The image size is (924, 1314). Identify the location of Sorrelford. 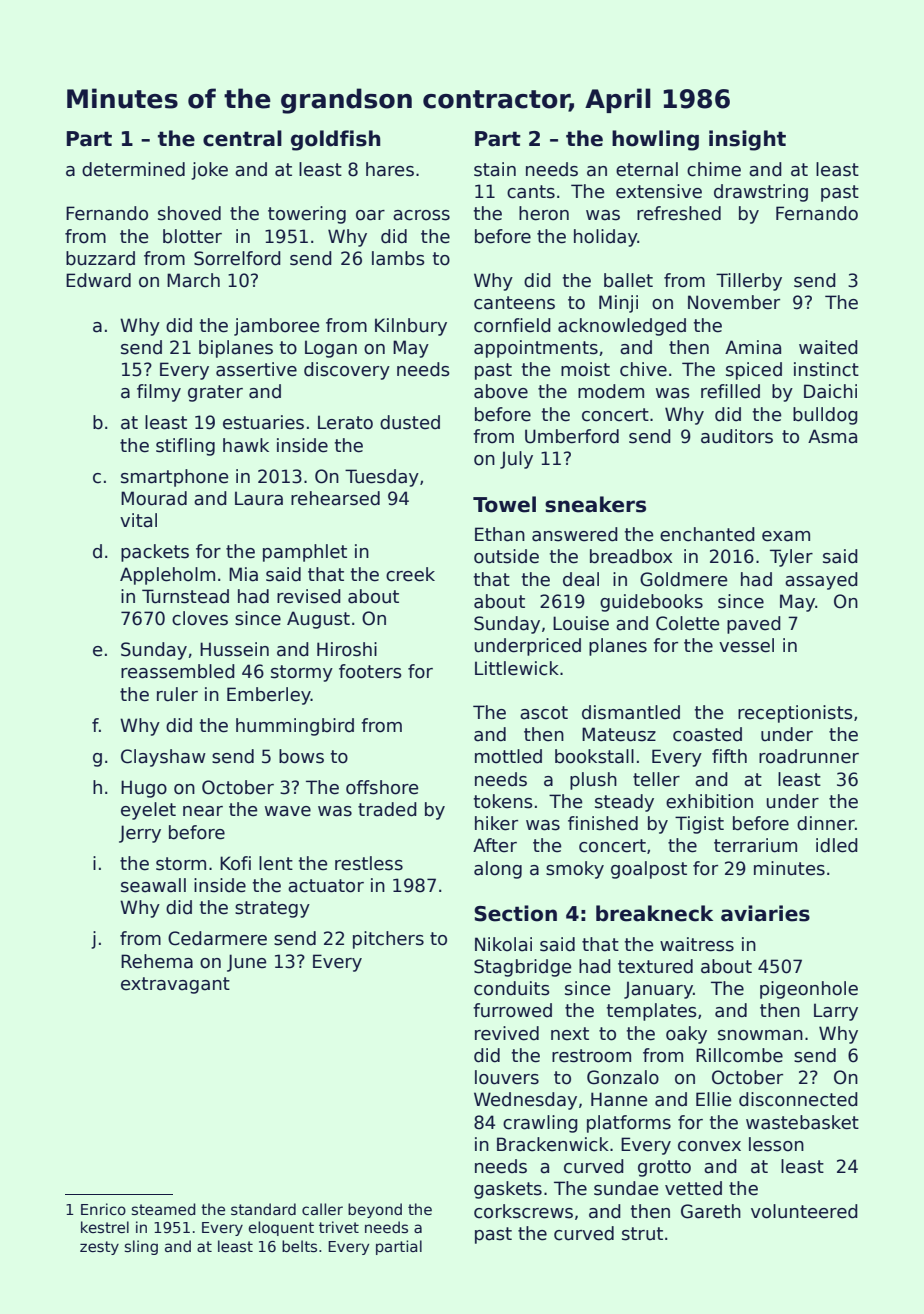
(237, 258).
